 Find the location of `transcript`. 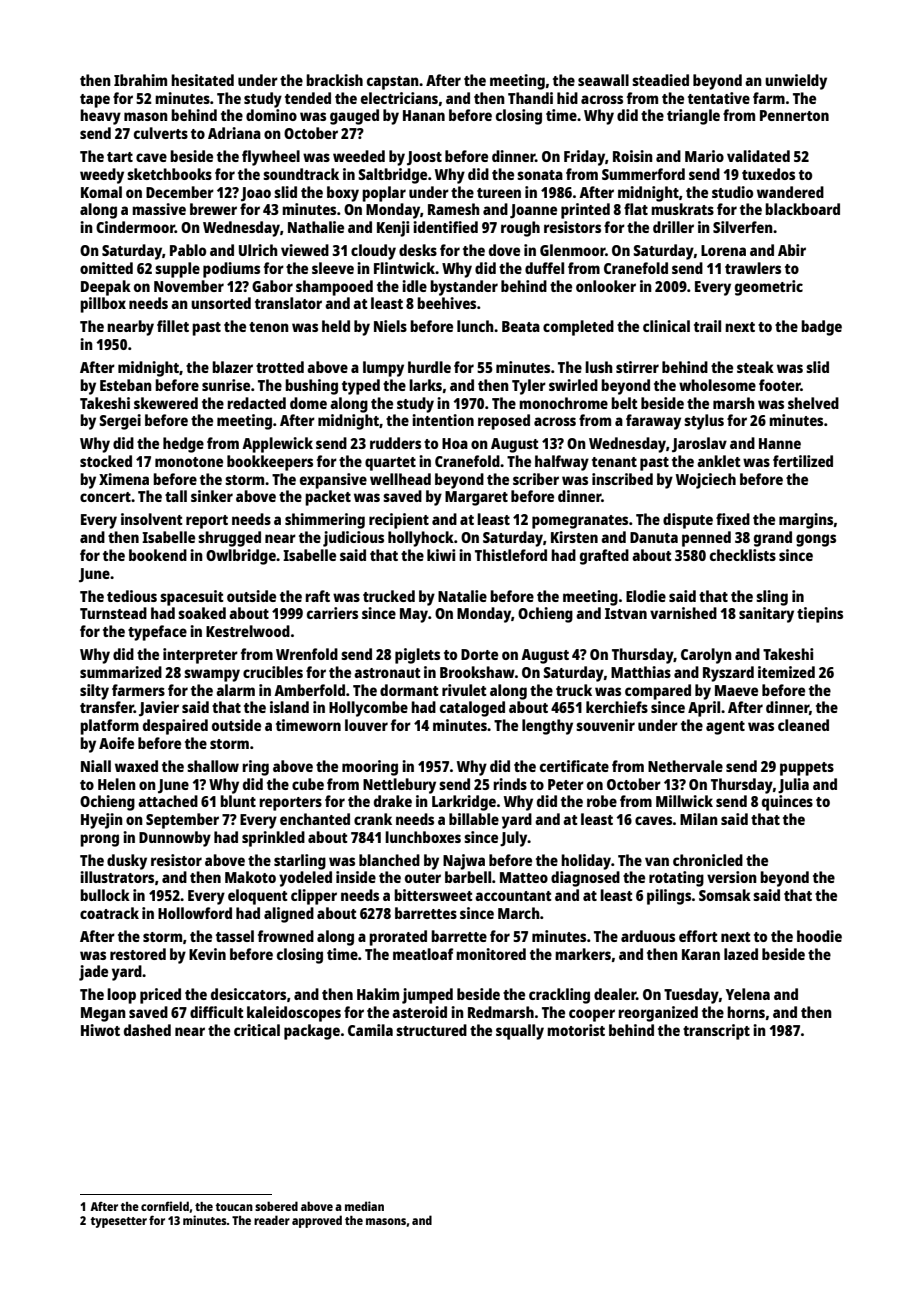

transcript is located at coordinates (716, 1032).
